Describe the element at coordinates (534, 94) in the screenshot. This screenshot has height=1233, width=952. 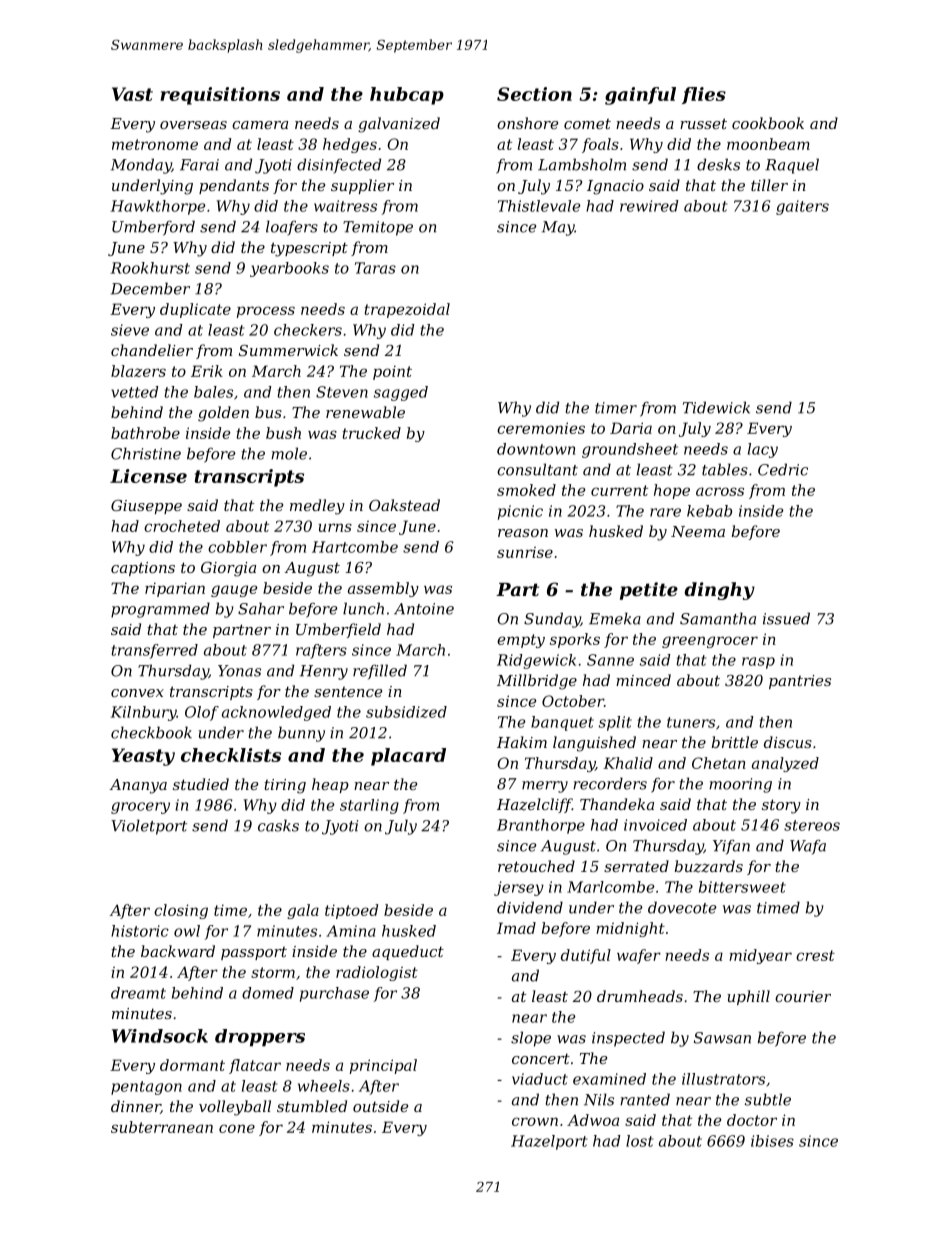
I see `Section` at that location.
